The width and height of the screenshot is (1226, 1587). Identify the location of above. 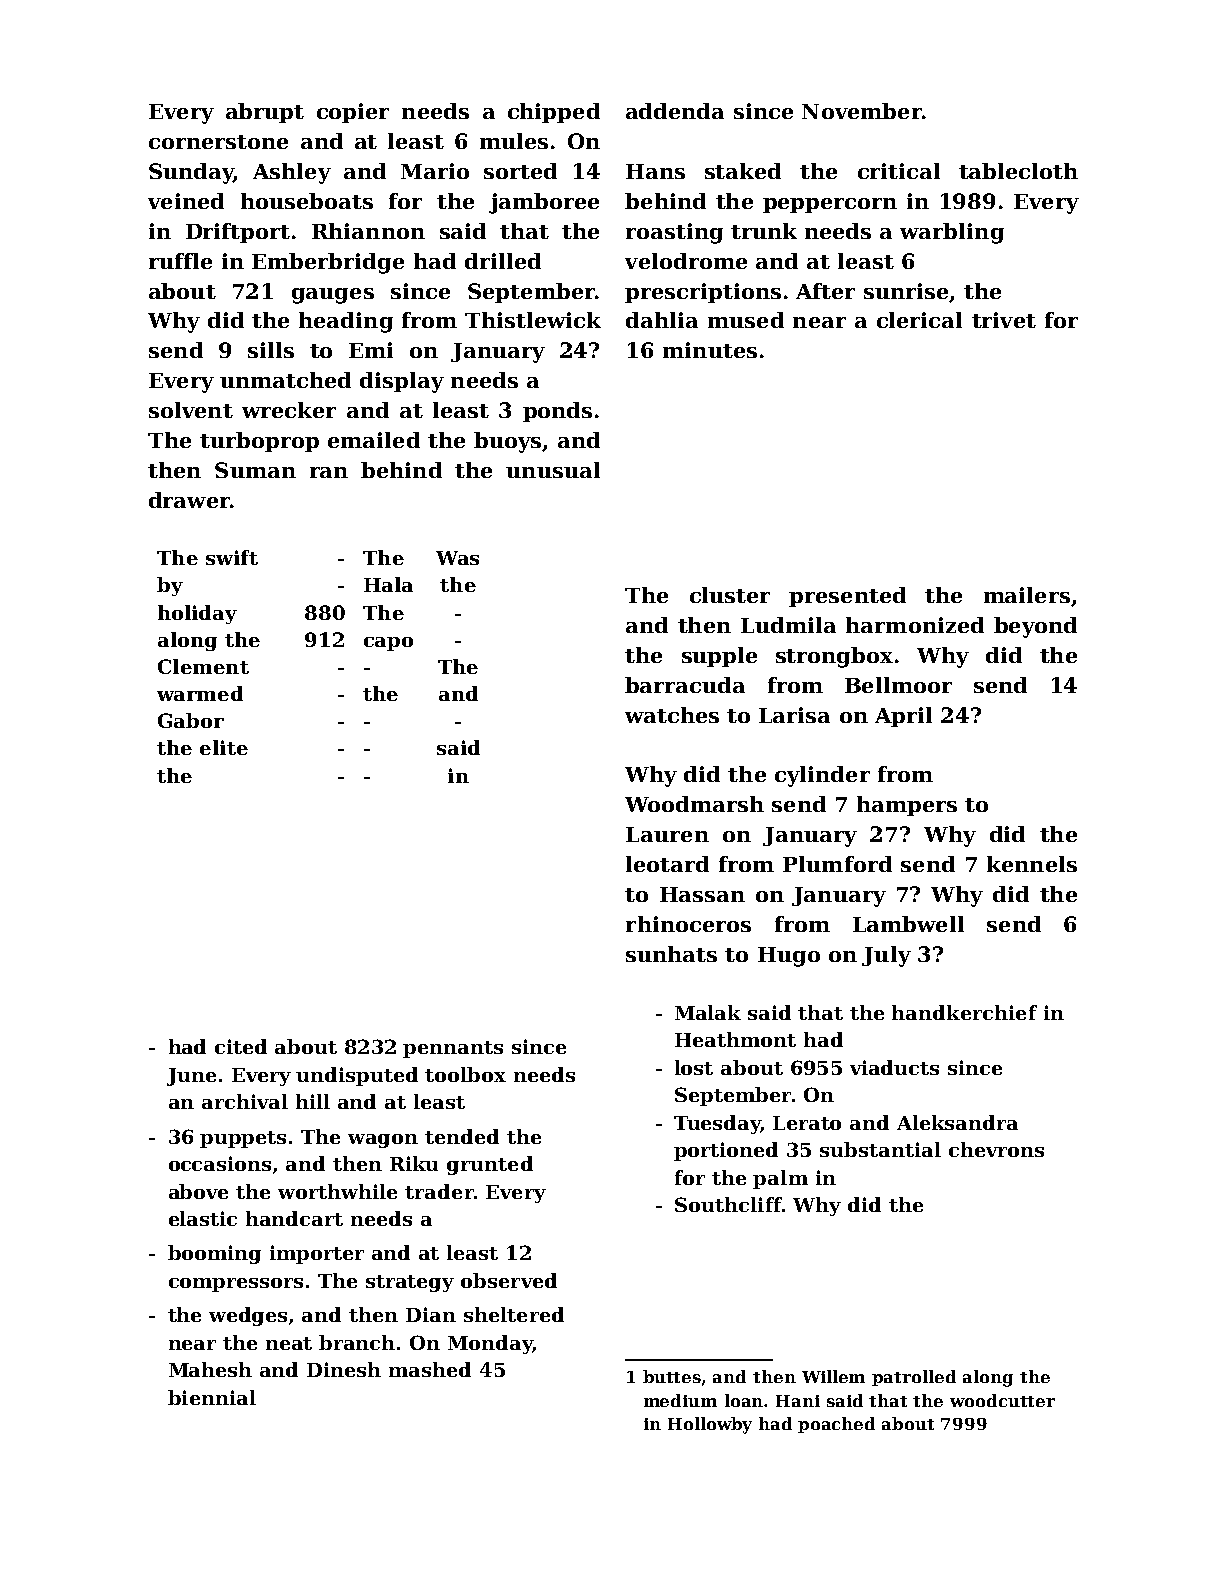
(198, 1191).
